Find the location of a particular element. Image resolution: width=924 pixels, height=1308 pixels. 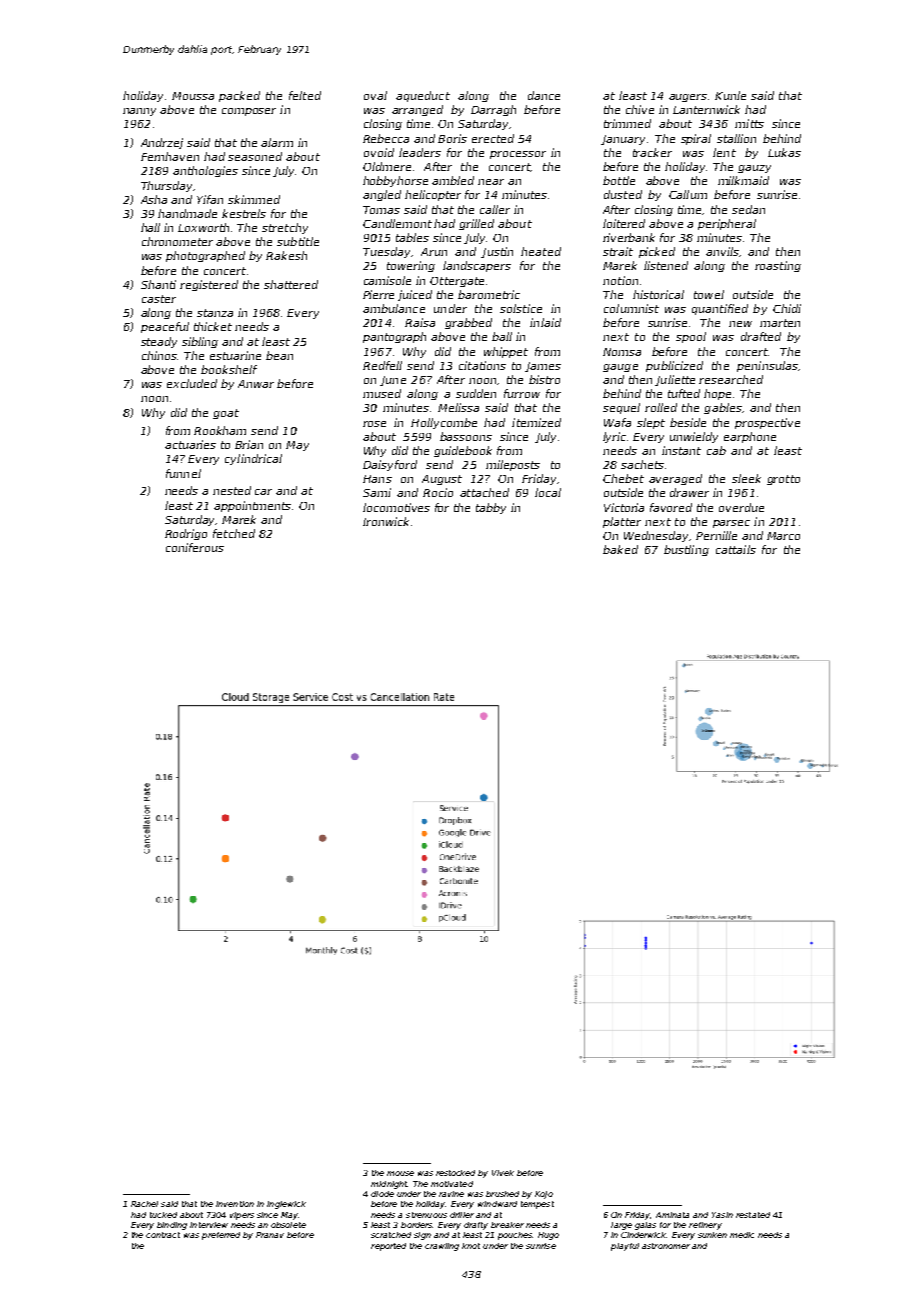

angled is located at coordinates (382, 195).
